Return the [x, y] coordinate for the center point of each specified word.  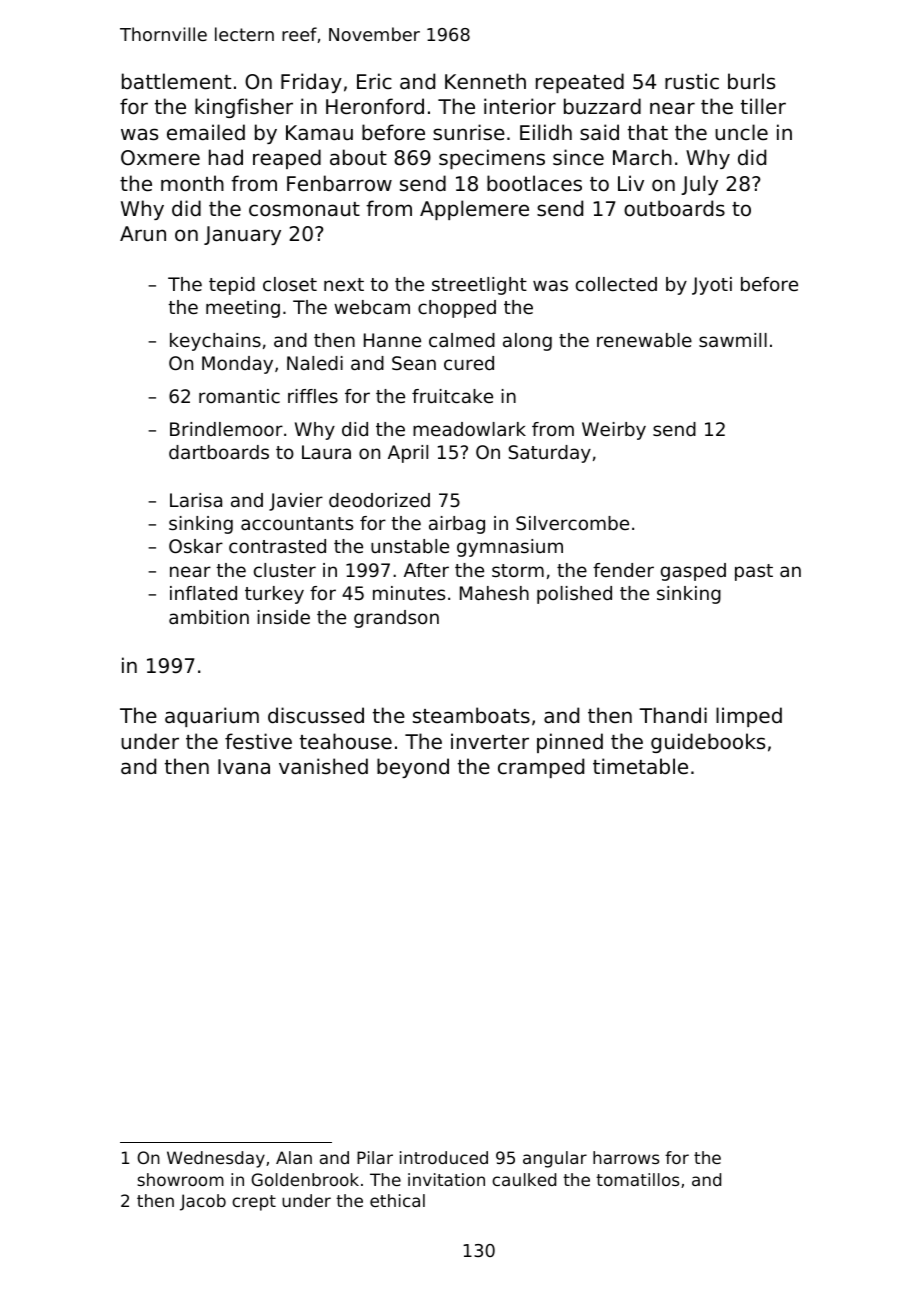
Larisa [196, 500]
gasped [693, 572]
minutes [409, 593]
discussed [316, 715]
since [578, 157]
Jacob [203, 1202]
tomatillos [637, 1179]
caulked [524, 1179]
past [754, 572]
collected [616, 284]
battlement [176, 81]
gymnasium [510, 548]
